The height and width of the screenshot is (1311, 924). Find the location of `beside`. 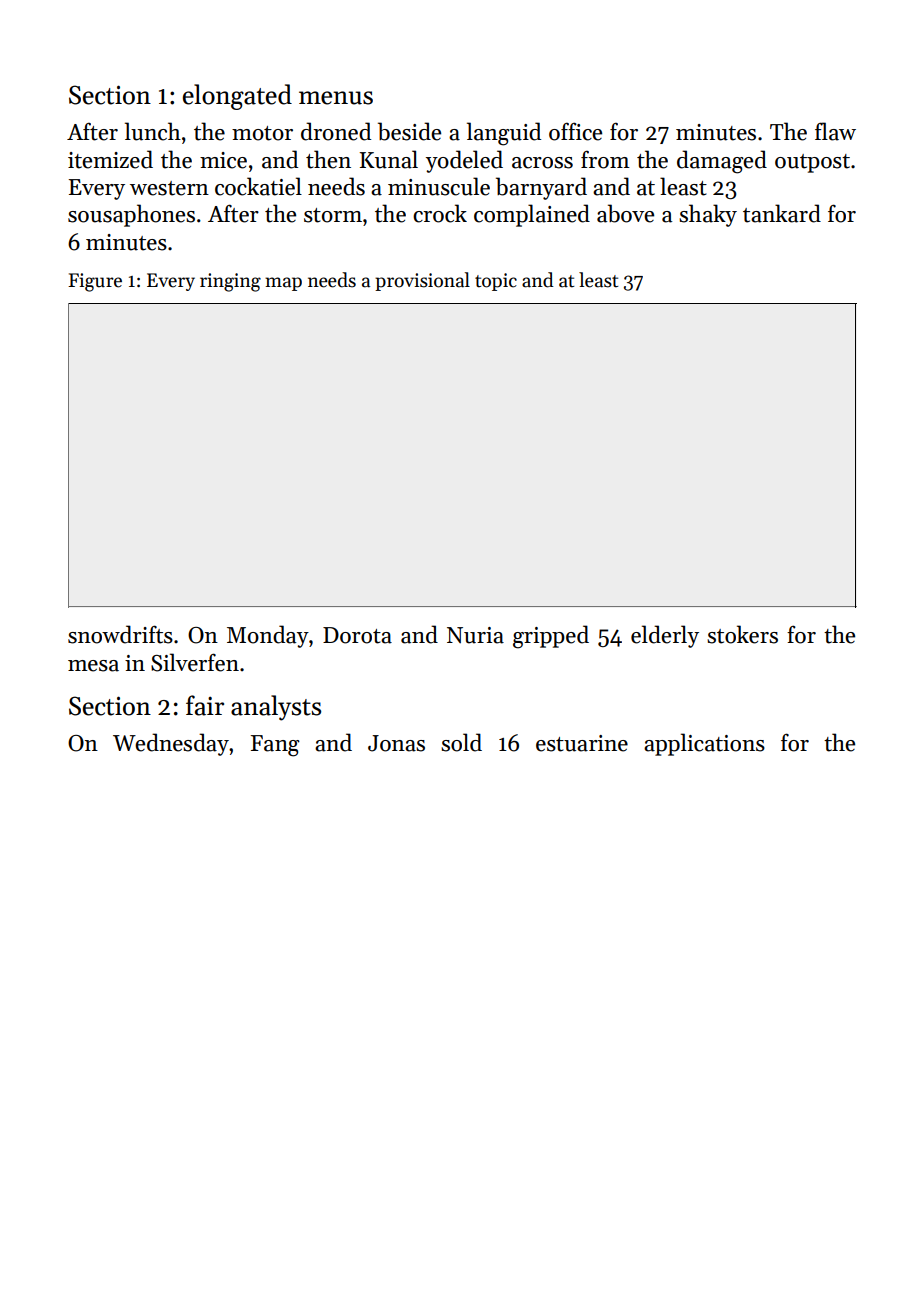

beside is located at coordinates (409, 131).
